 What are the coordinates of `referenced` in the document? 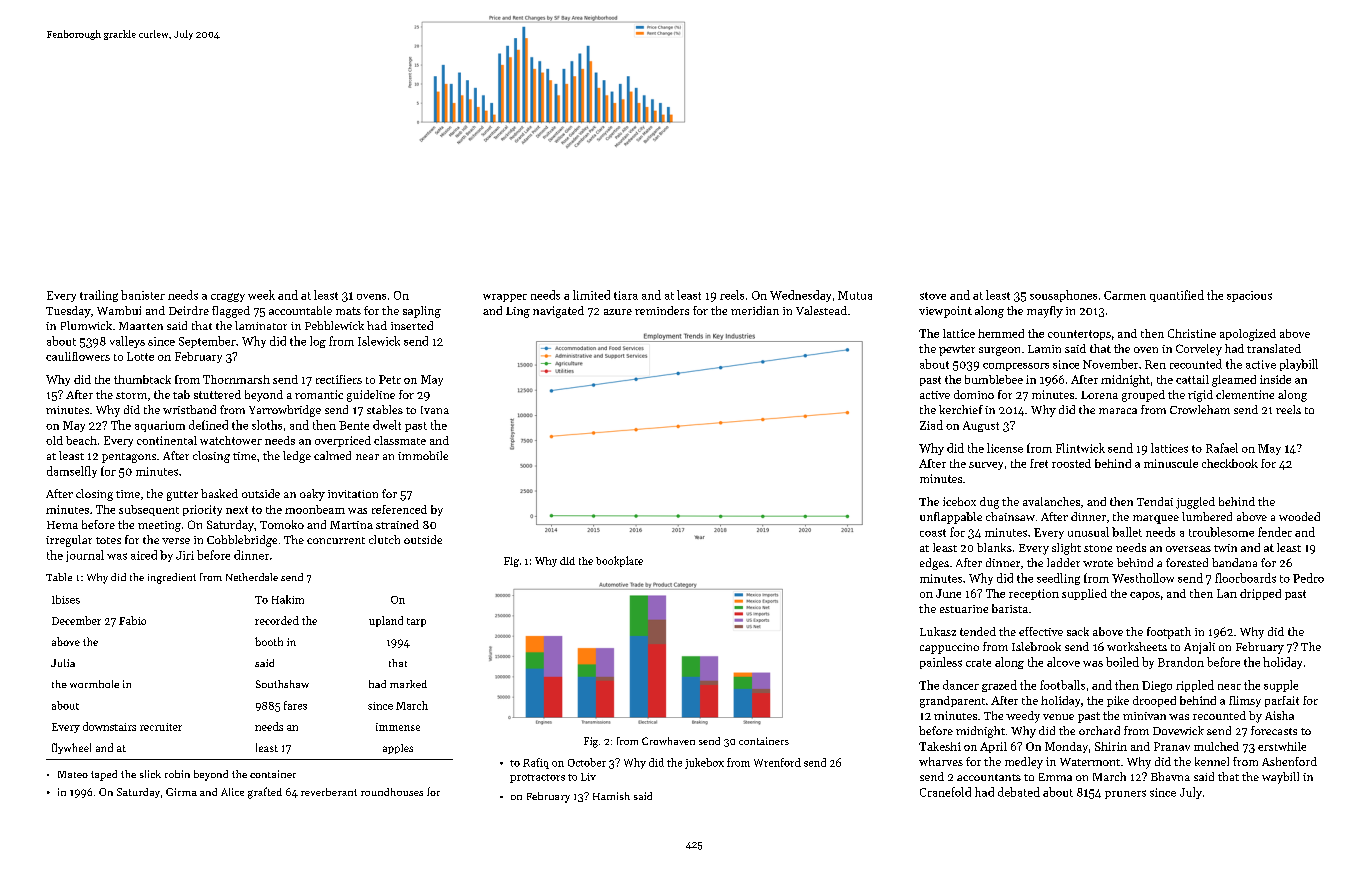 It's located at (399, 509).
